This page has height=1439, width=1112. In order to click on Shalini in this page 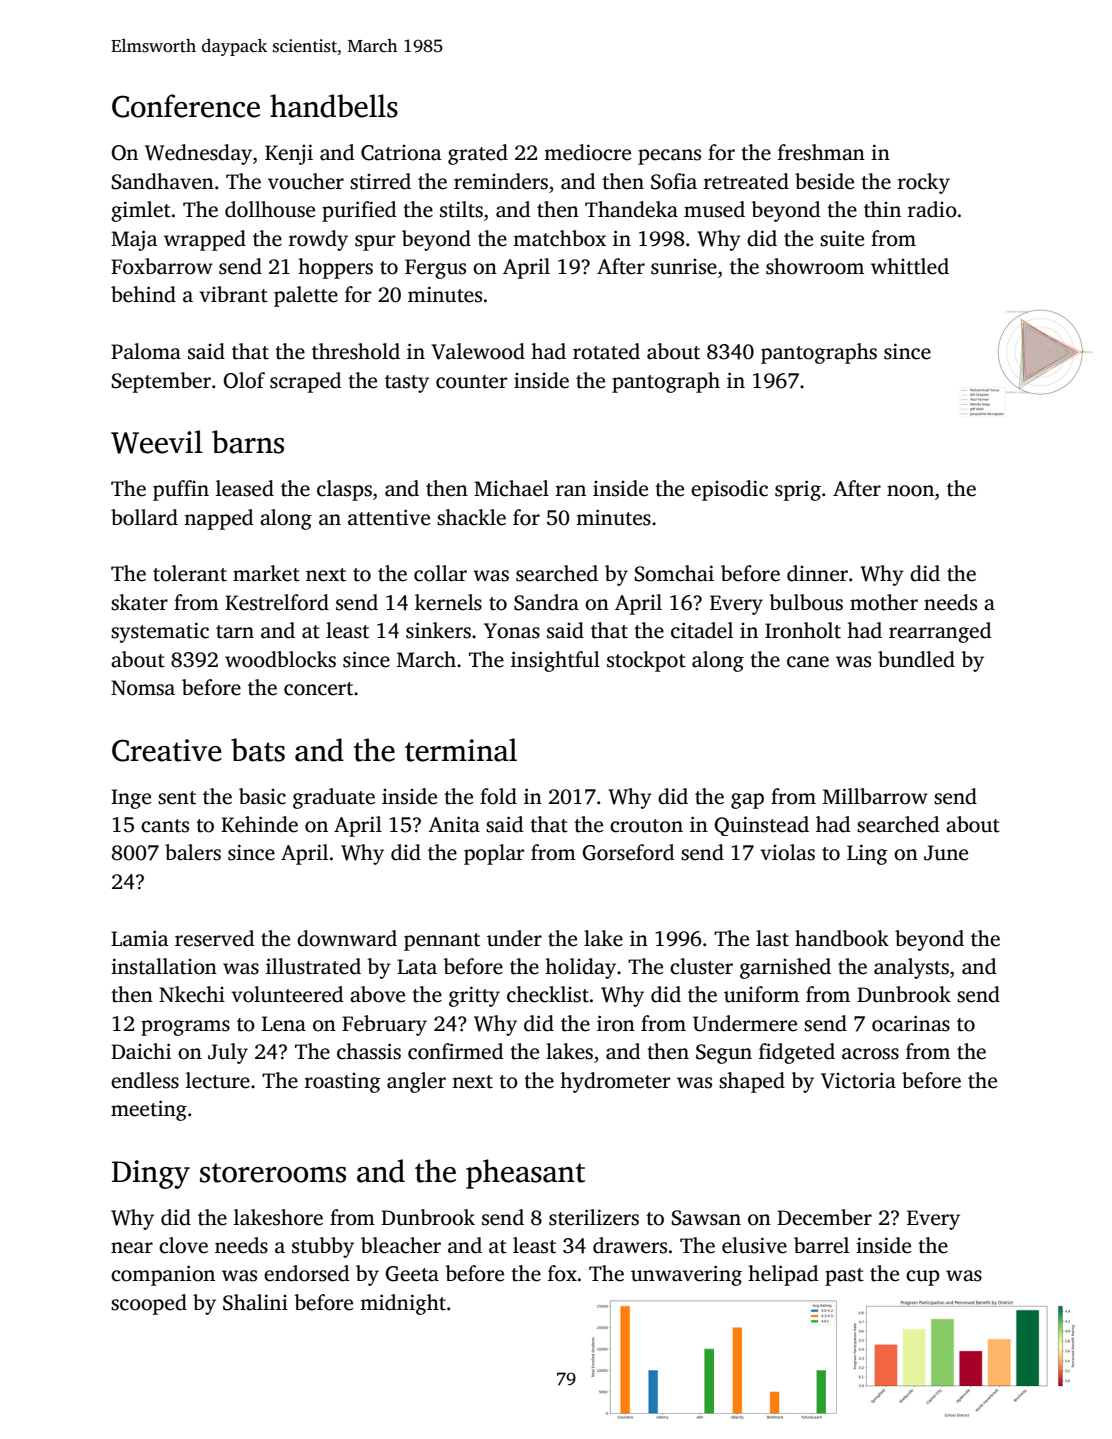, I will do `click(255, 1302)`.
